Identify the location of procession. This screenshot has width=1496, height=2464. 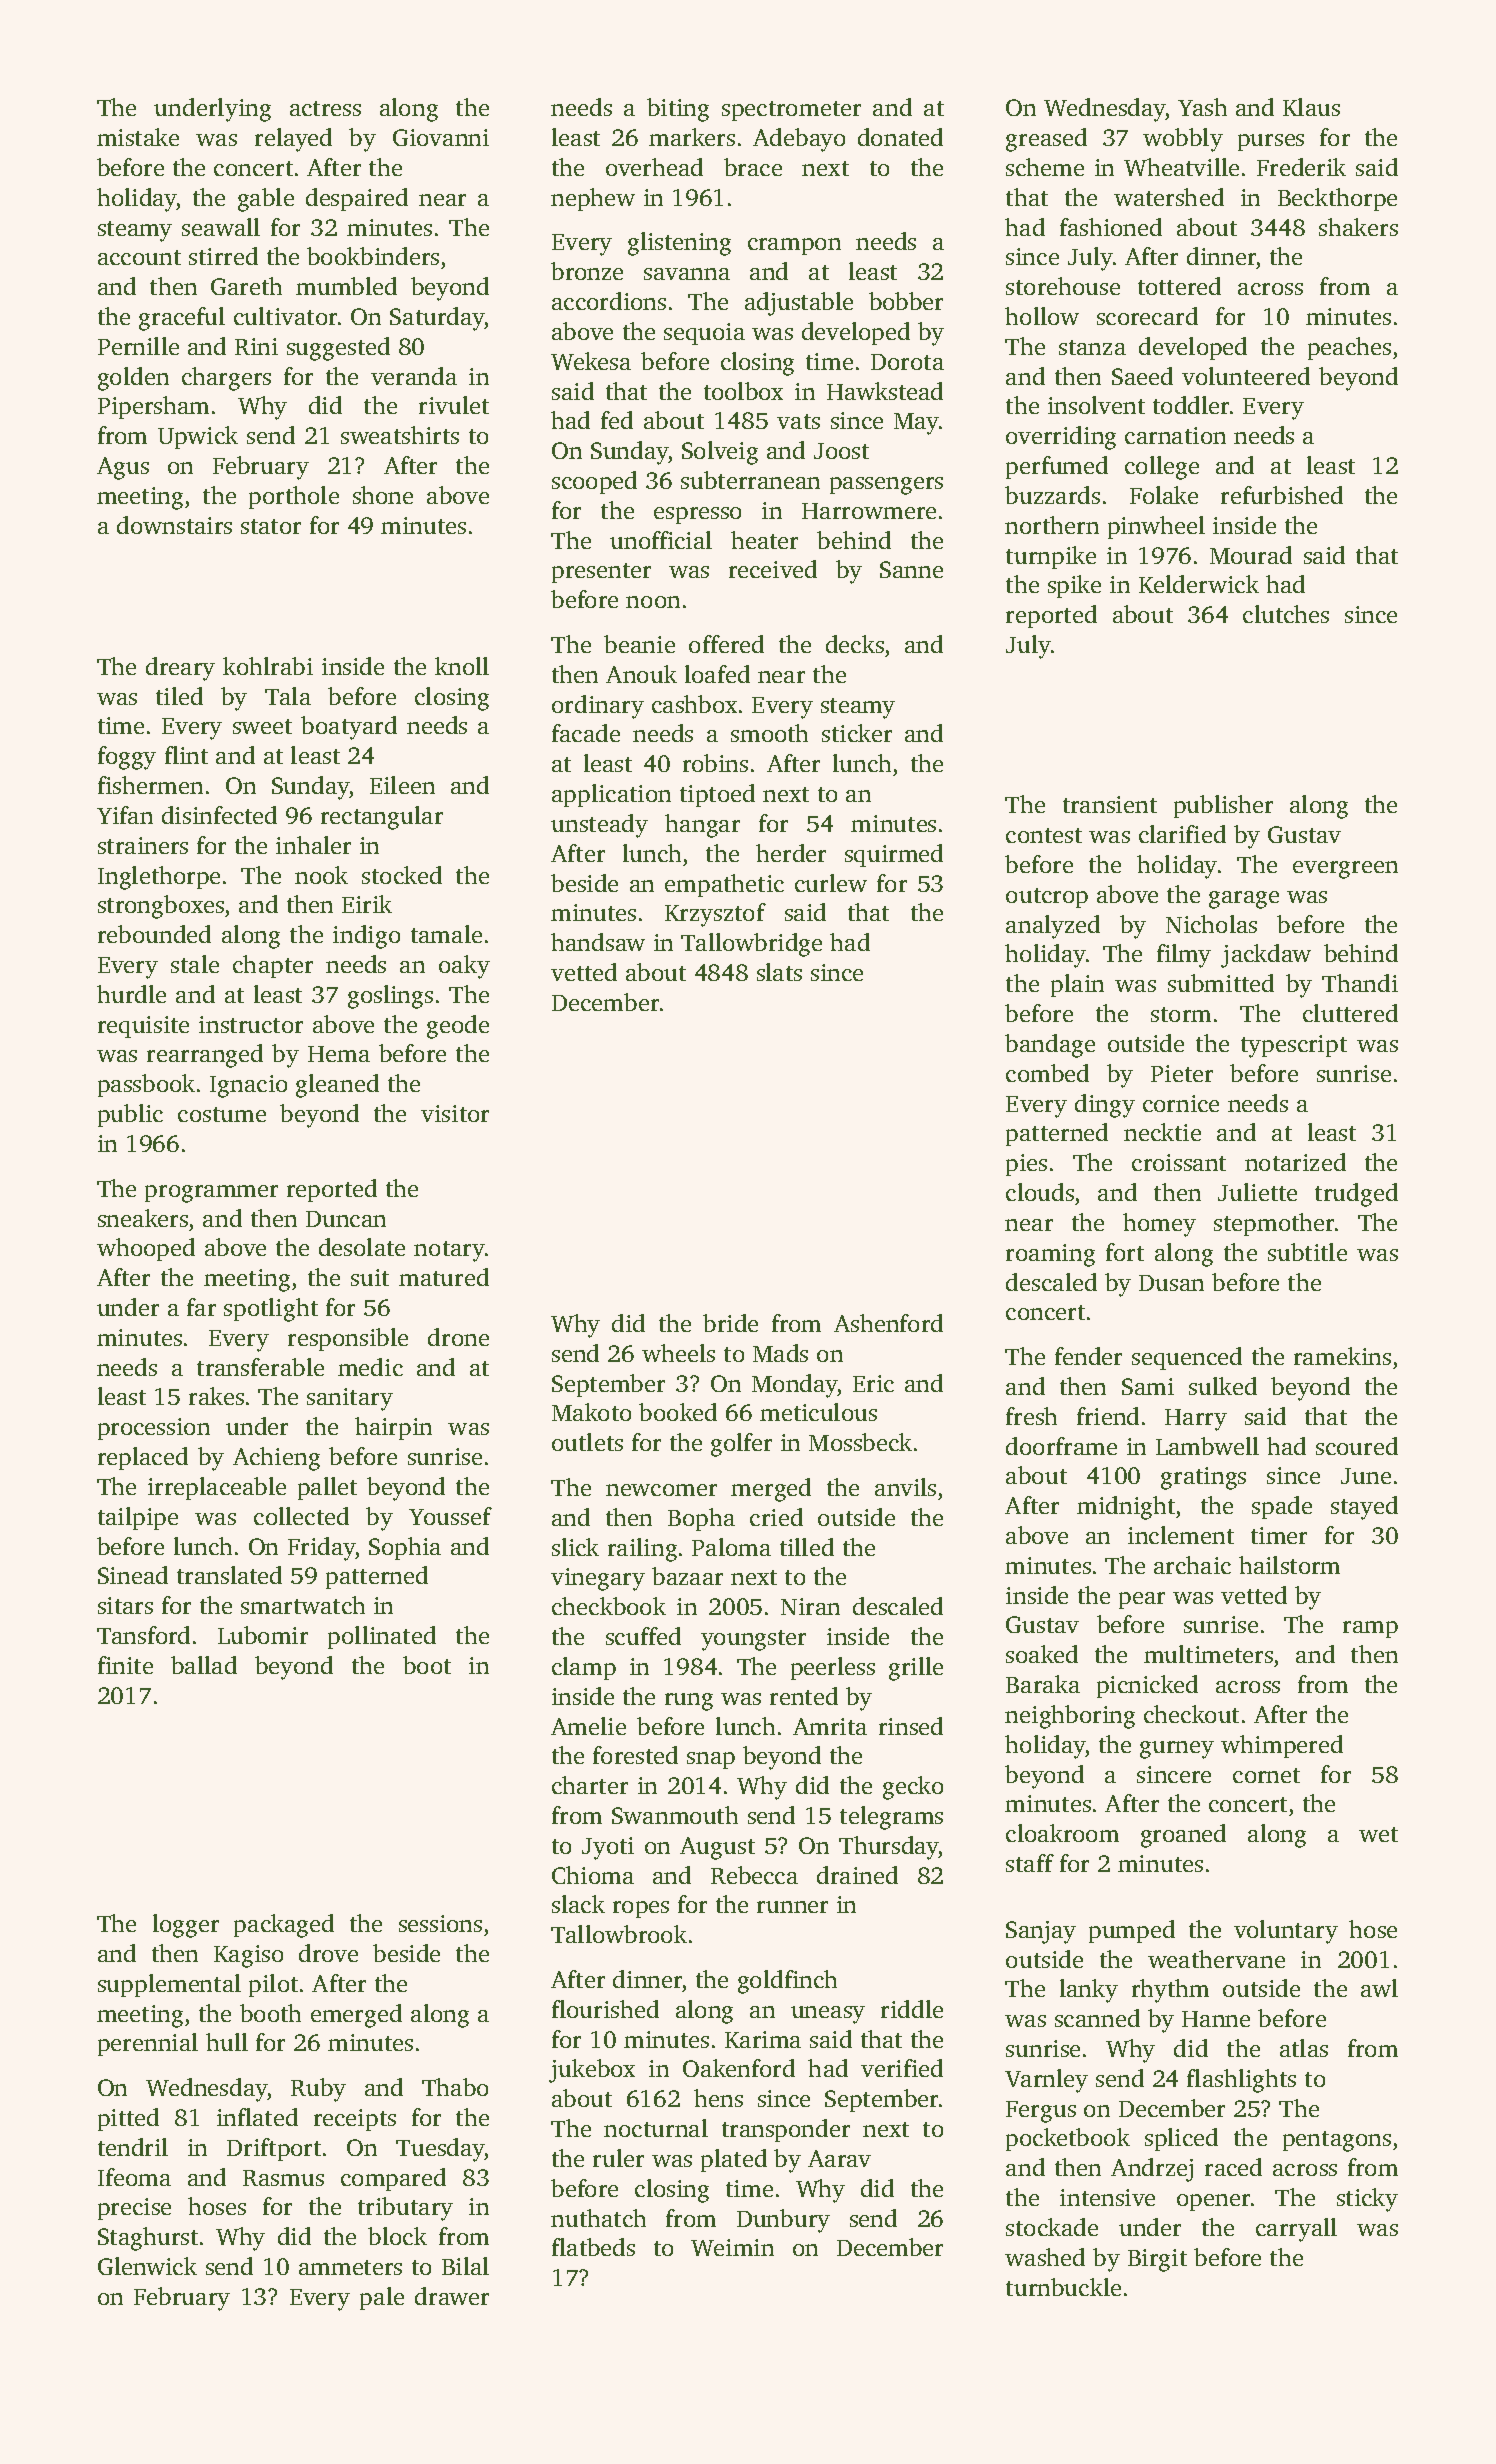
(154, 1429).
